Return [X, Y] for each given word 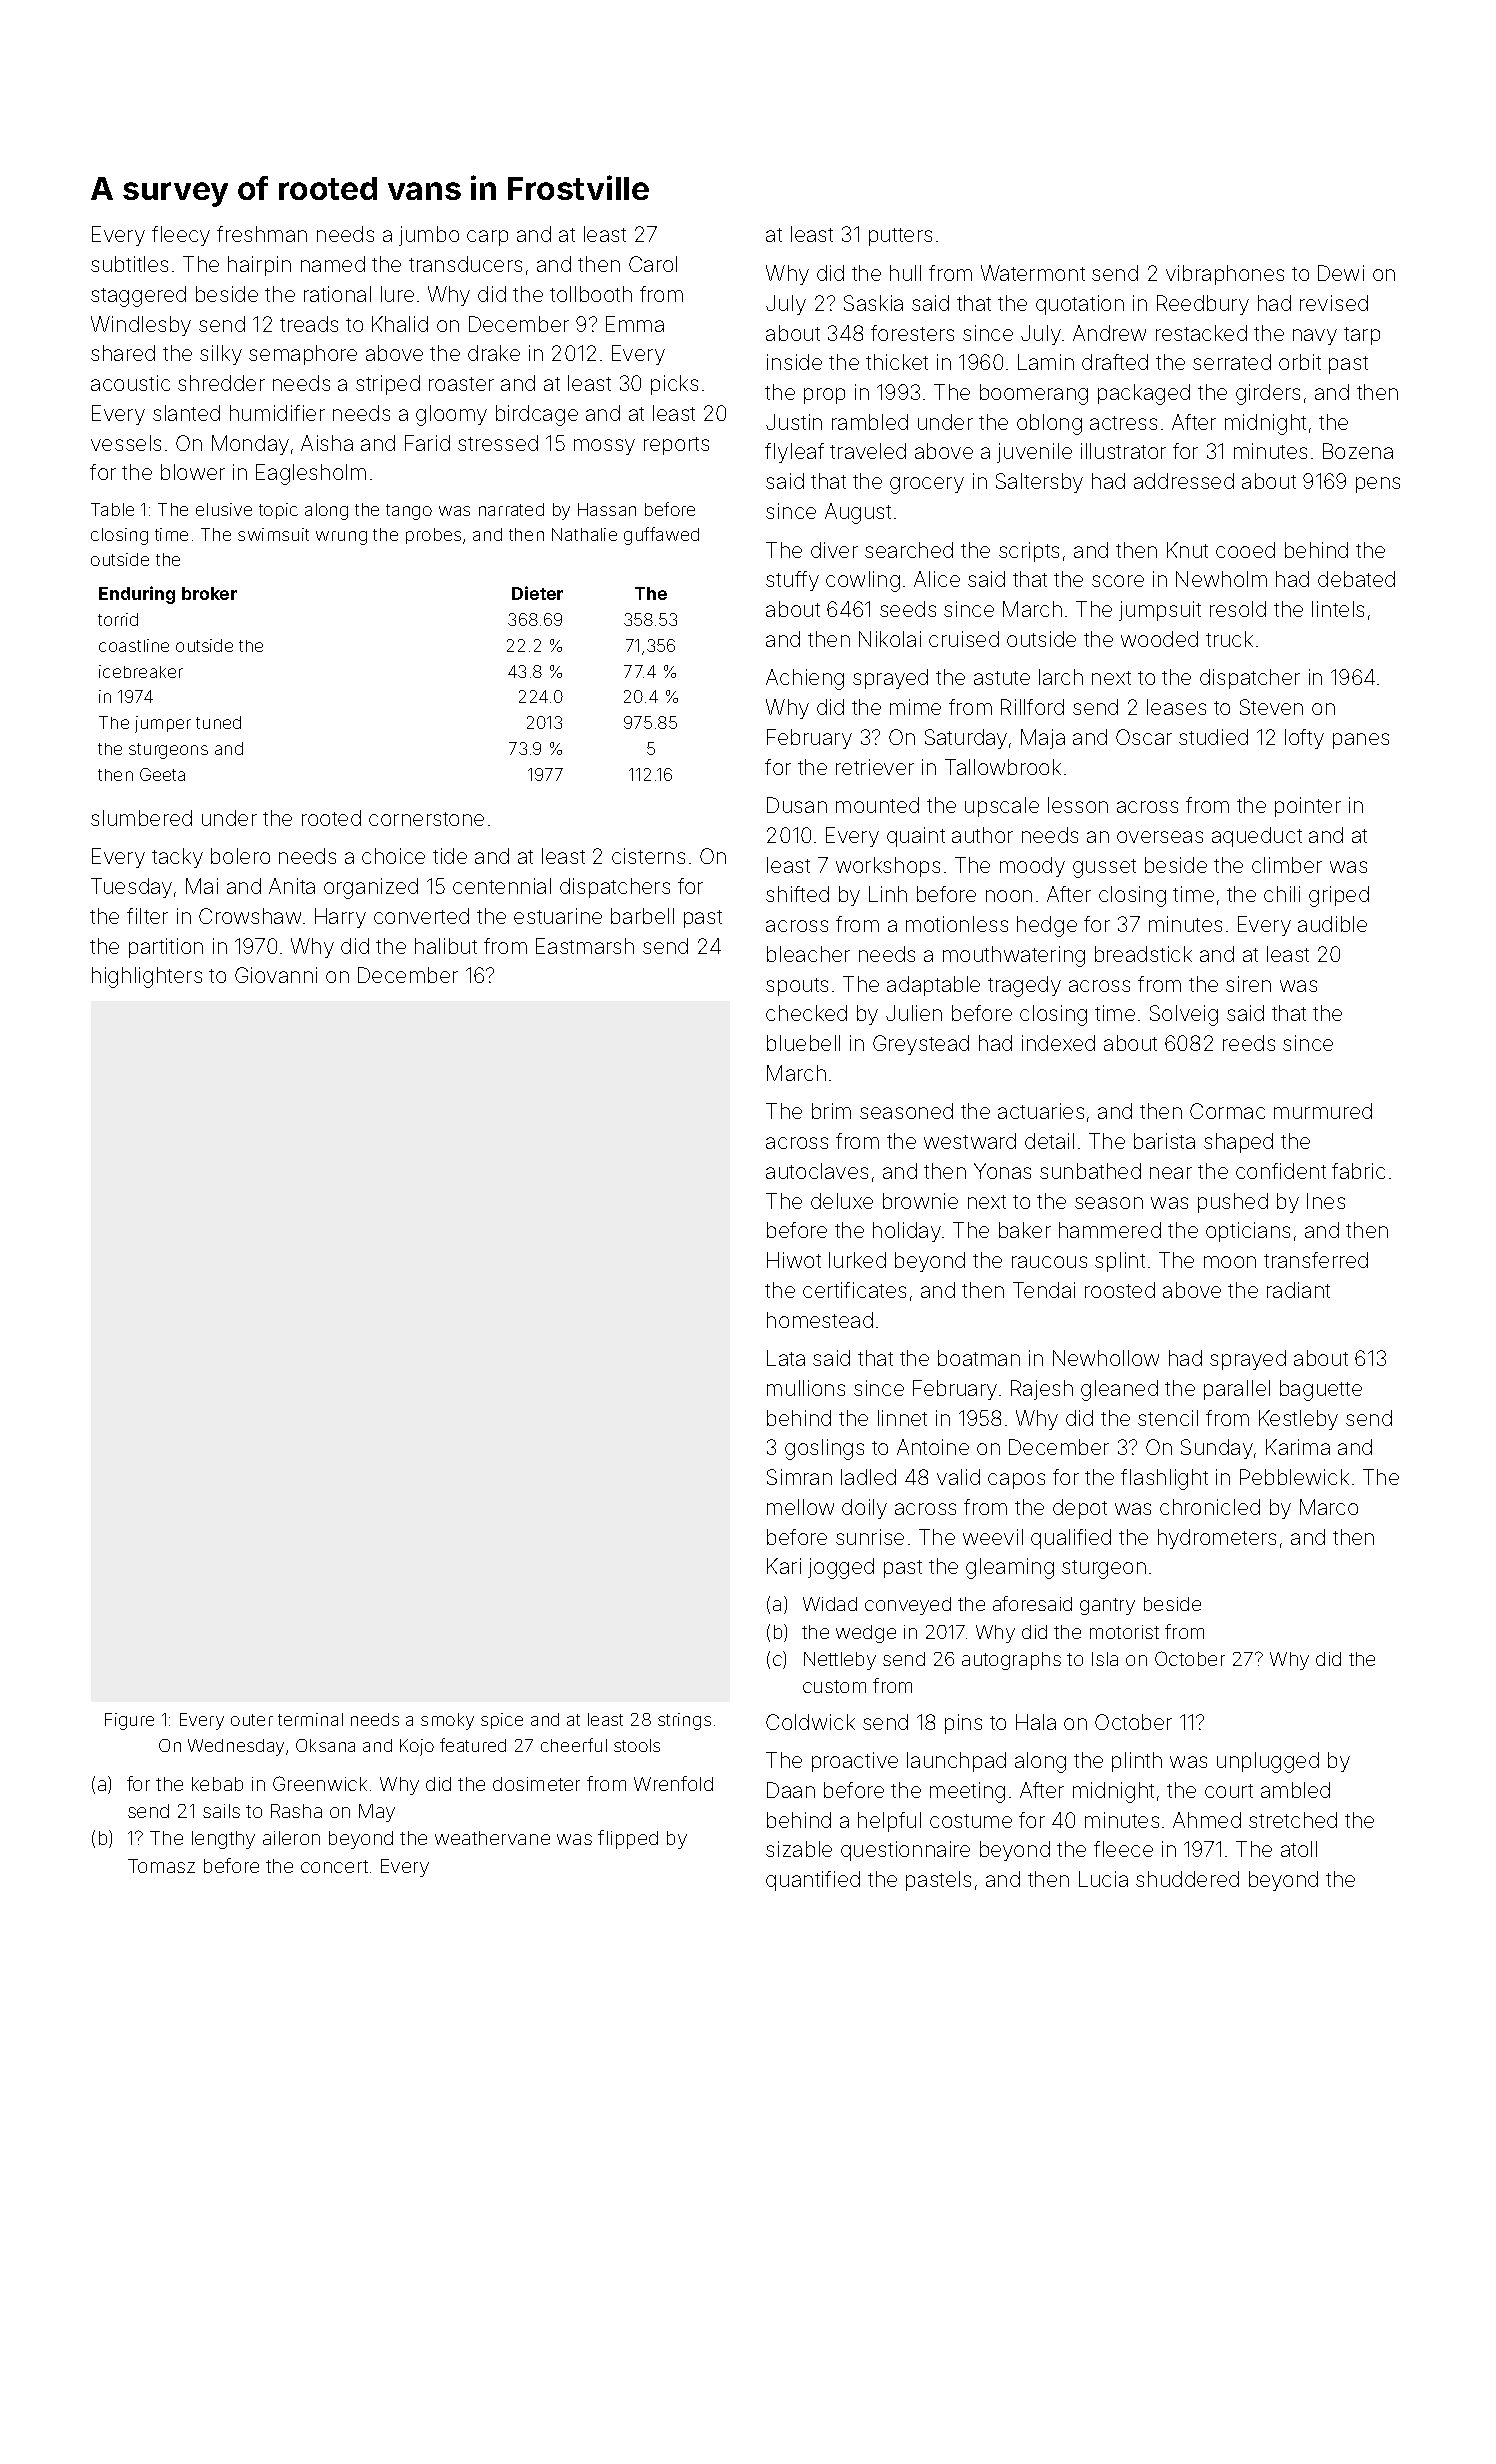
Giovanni [276, 975]
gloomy [451, 415]
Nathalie [584, 534]
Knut [1187, 550]
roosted [1120, 1290]
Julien [914, 1013]
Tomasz [161, 1866]
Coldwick [810, 1722]
